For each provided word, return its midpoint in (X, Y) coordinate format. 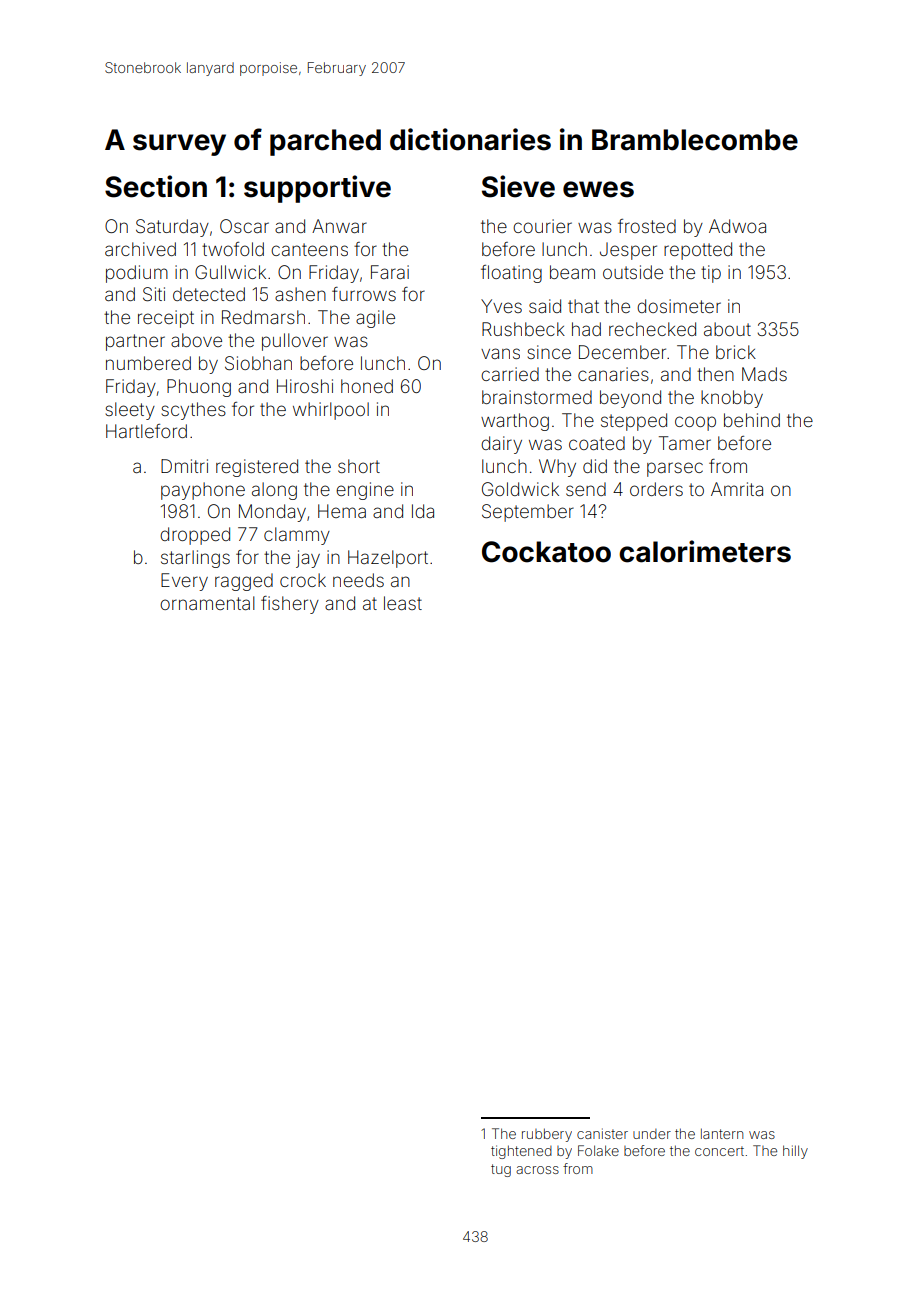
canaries (613, 374)
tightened (521, 1152)
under (652, 1134)
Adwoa (737, 226)
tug (501, 1170)
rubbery (547, 1135)
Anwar (339, 226)
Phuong (199, 388)
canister (602, 1133)
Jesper (628, 251)
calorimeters (705, 551)
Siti (154, 294)
